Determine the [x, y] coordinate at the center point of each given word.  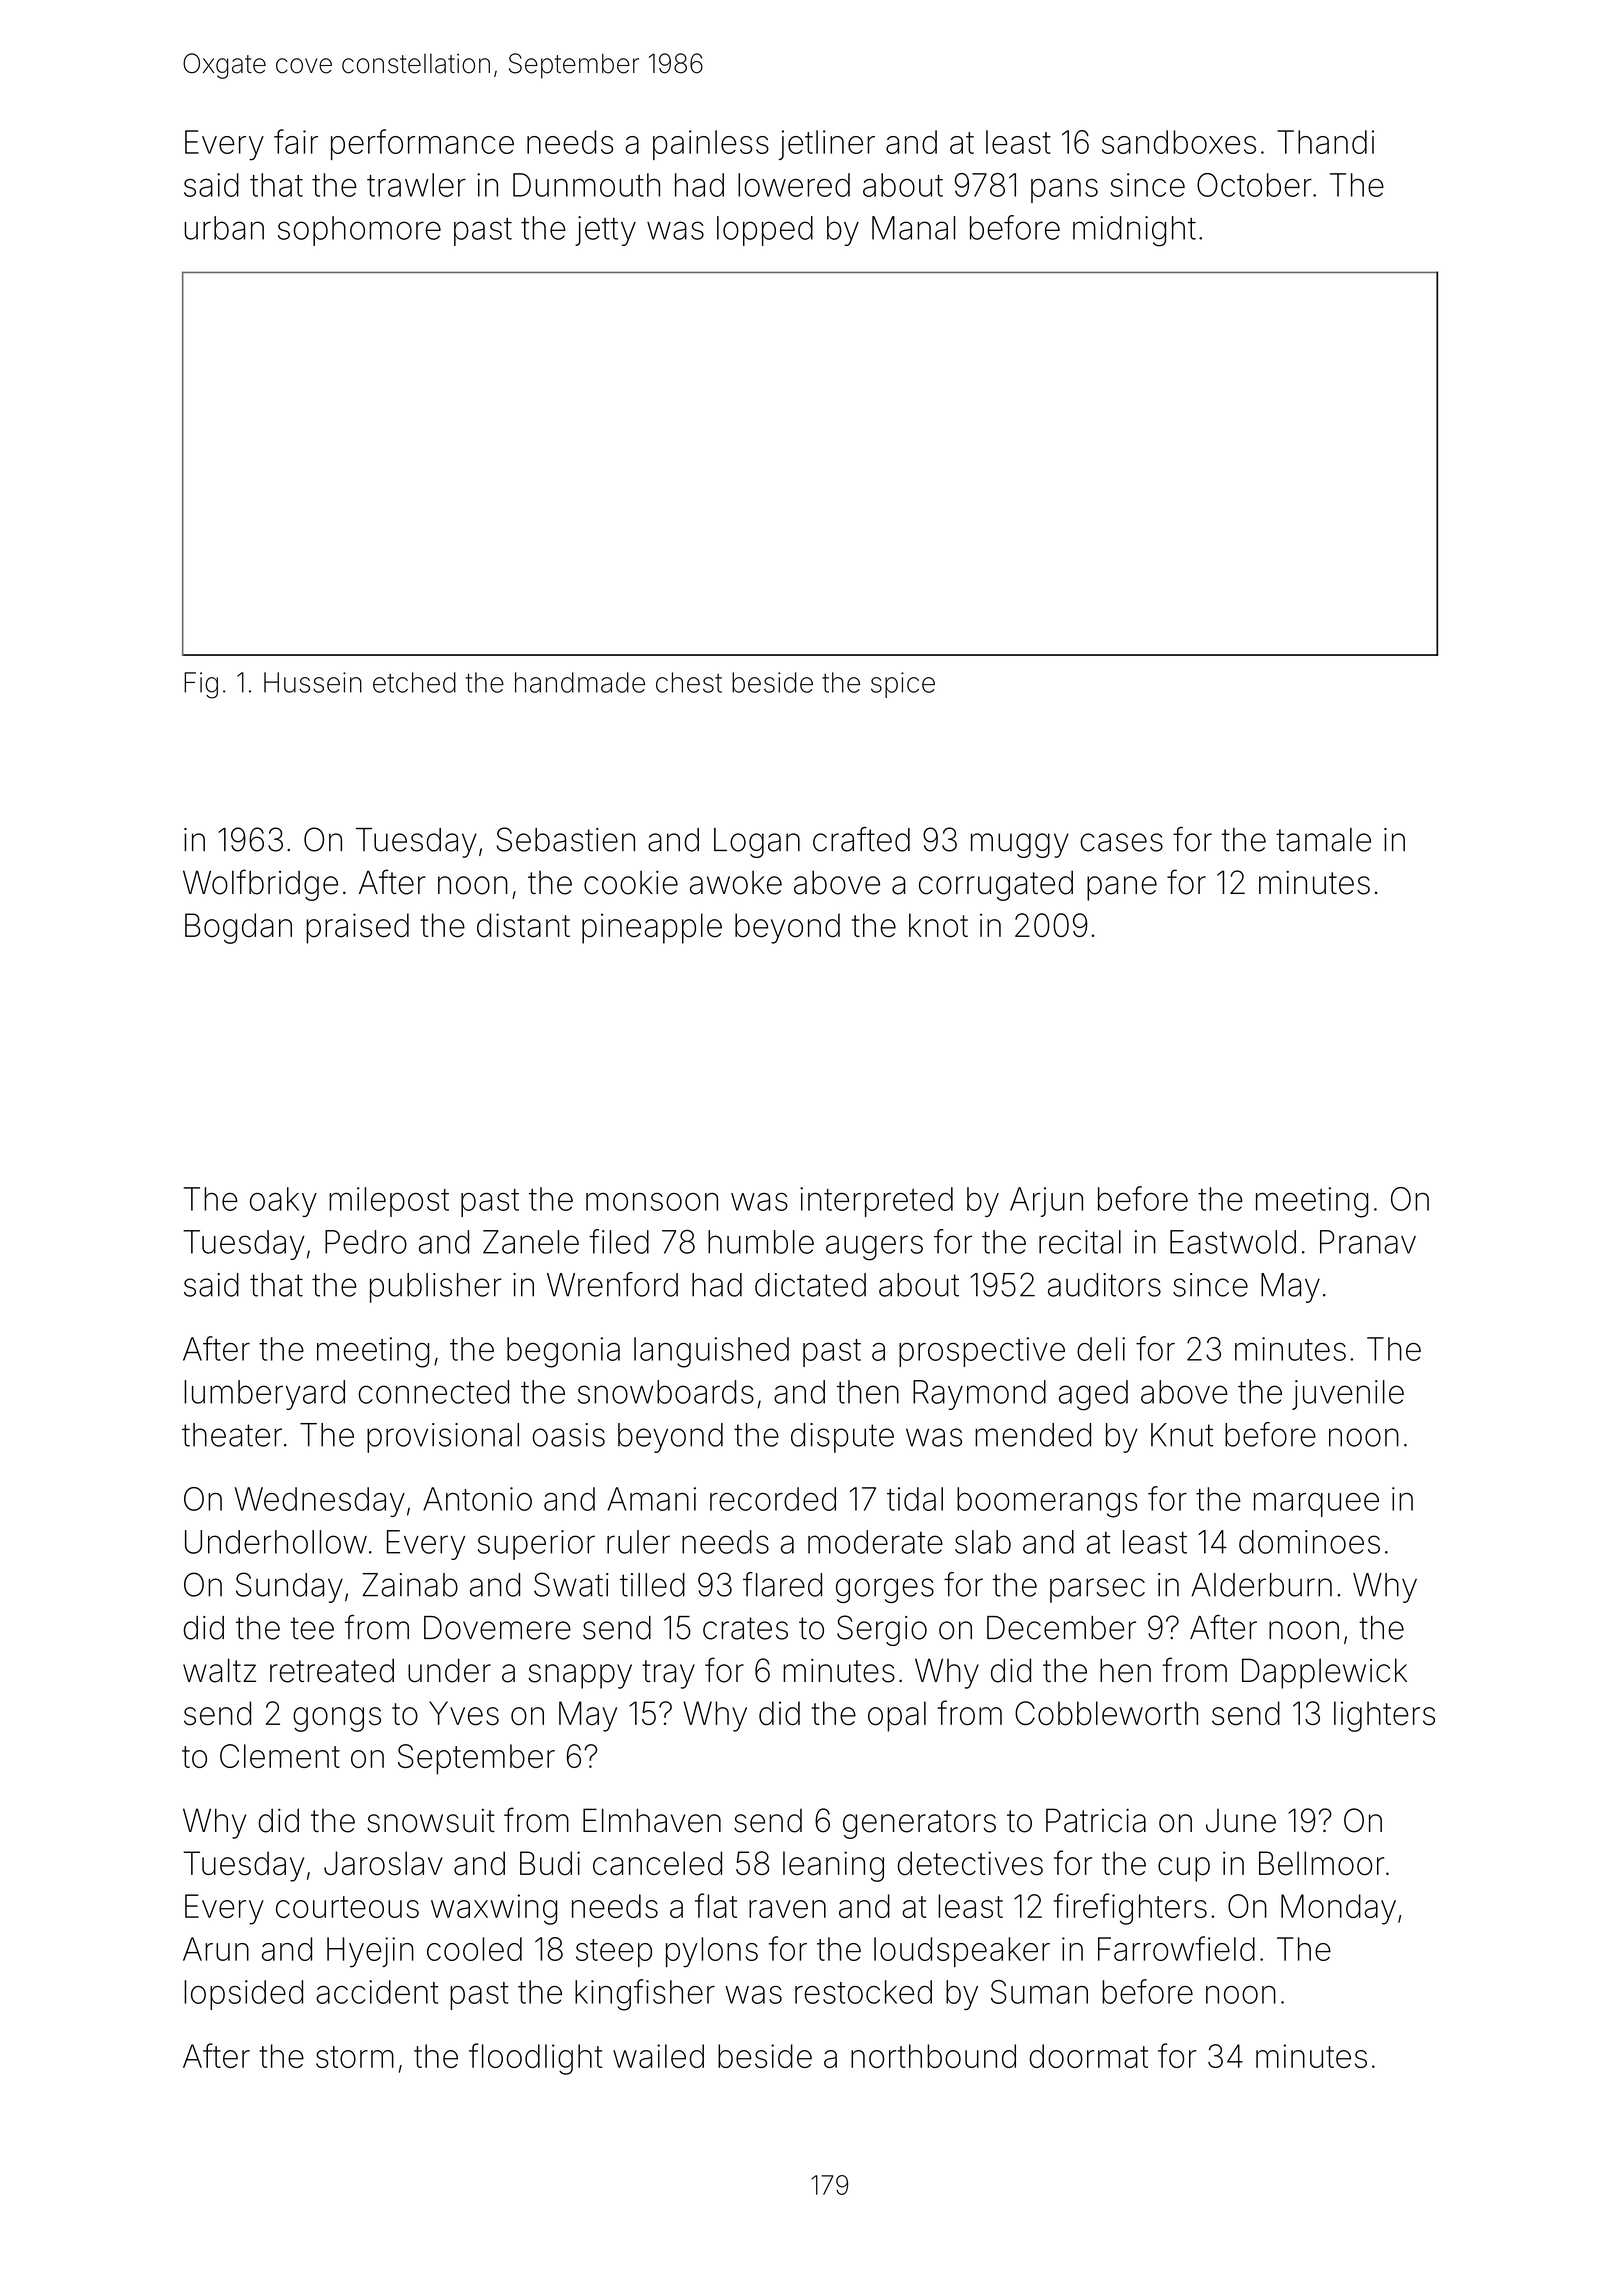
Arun [216, 1949]
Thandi [1325, 142]
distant [523, 925]
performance [422, 144]
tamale [1323, 840]
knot [938, 925]
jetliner [827, 145]
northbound [933, 2056]
